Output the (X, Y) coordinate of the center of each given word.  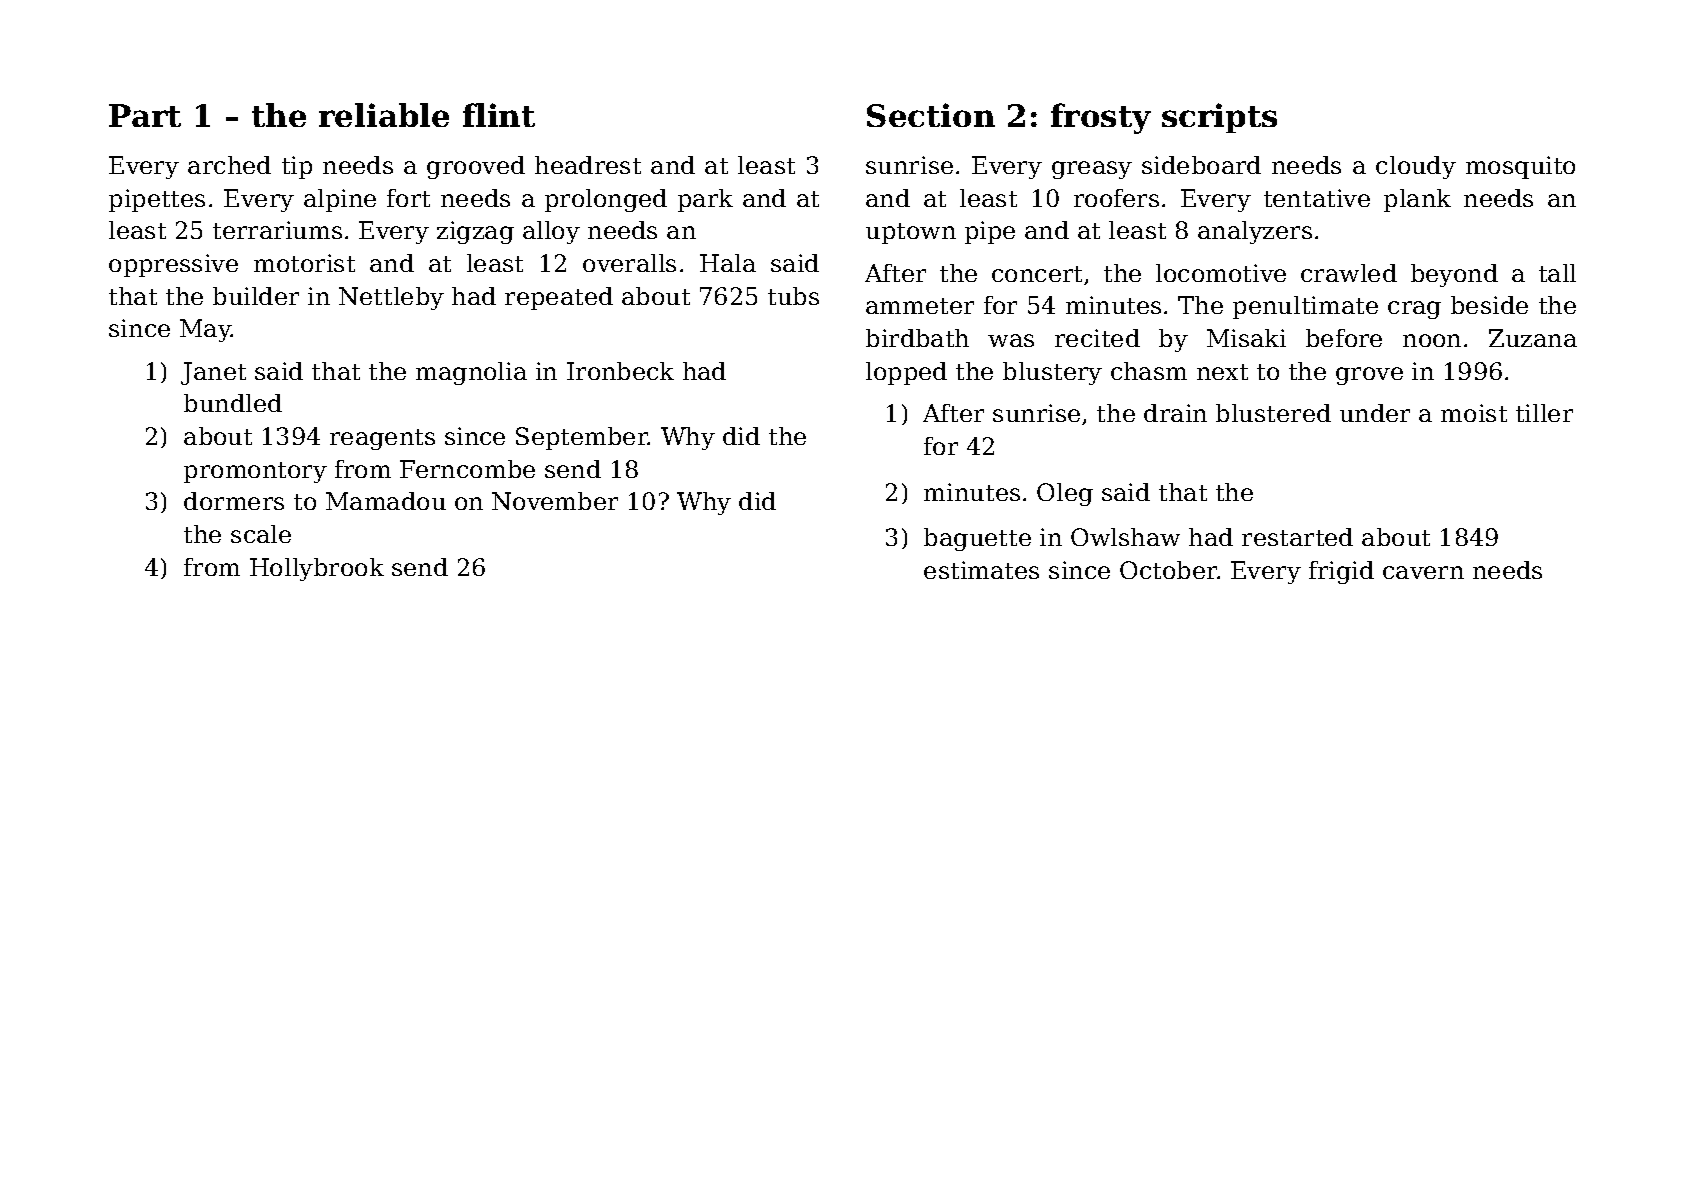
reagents (382, 439)
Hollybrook (317, 569)
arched (229, 165)
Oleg (1065, 494)
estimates (981, 570)
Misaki (1246, 338)
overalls (629, 263)
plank (1417, 200)
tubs (793, 296)
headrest (588, 165)
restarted (1297, 537)
